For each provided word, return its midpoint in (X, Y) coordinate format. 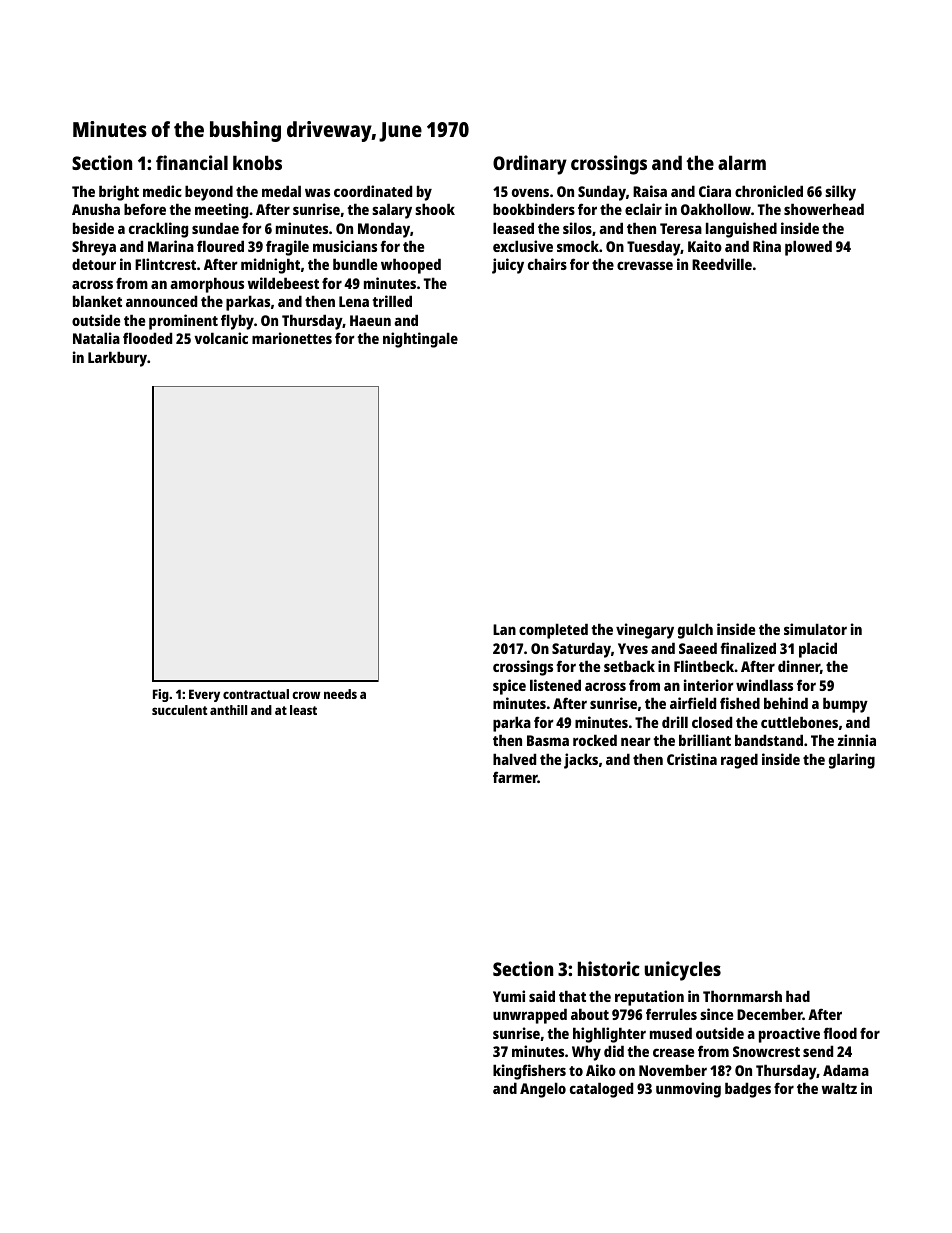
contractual (256, 694)
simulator (815, 629)
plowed (808, 248)
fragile (287, 248)
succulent (179, 710)
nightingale (420, 340)
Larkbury (117, 359)
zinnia (857, 740)
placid (818, 650)
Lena (354, 301)
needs (340, 694)
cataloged (601, 1090)
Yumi (509, 996)
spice (509, 687)
